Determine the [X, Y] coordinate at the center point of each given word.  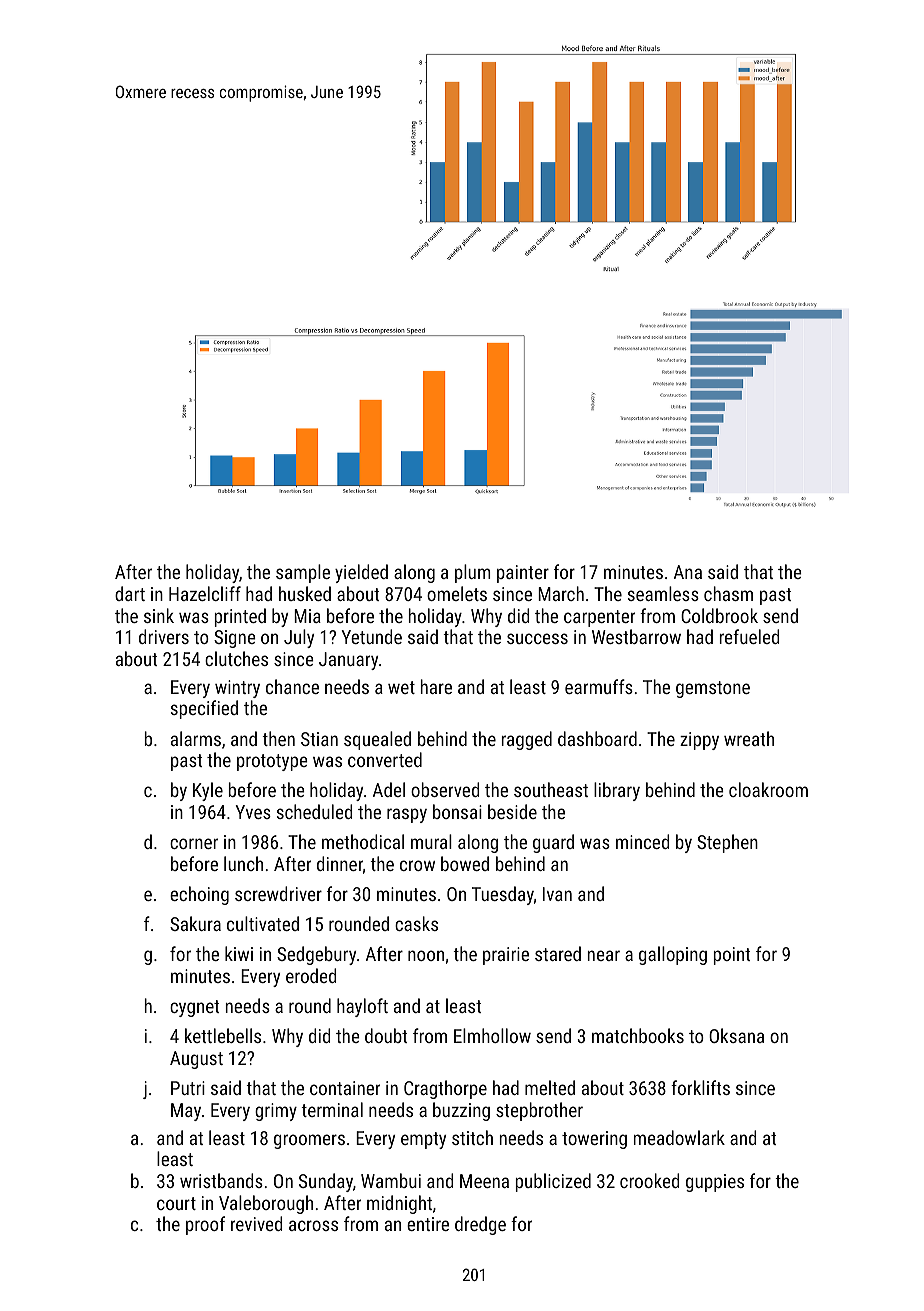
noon [426, 955]
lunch [243, 863]
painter [523, 574]
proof [205, 1225]
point [731, 956]
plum [473, 573]
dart [130, 593]
